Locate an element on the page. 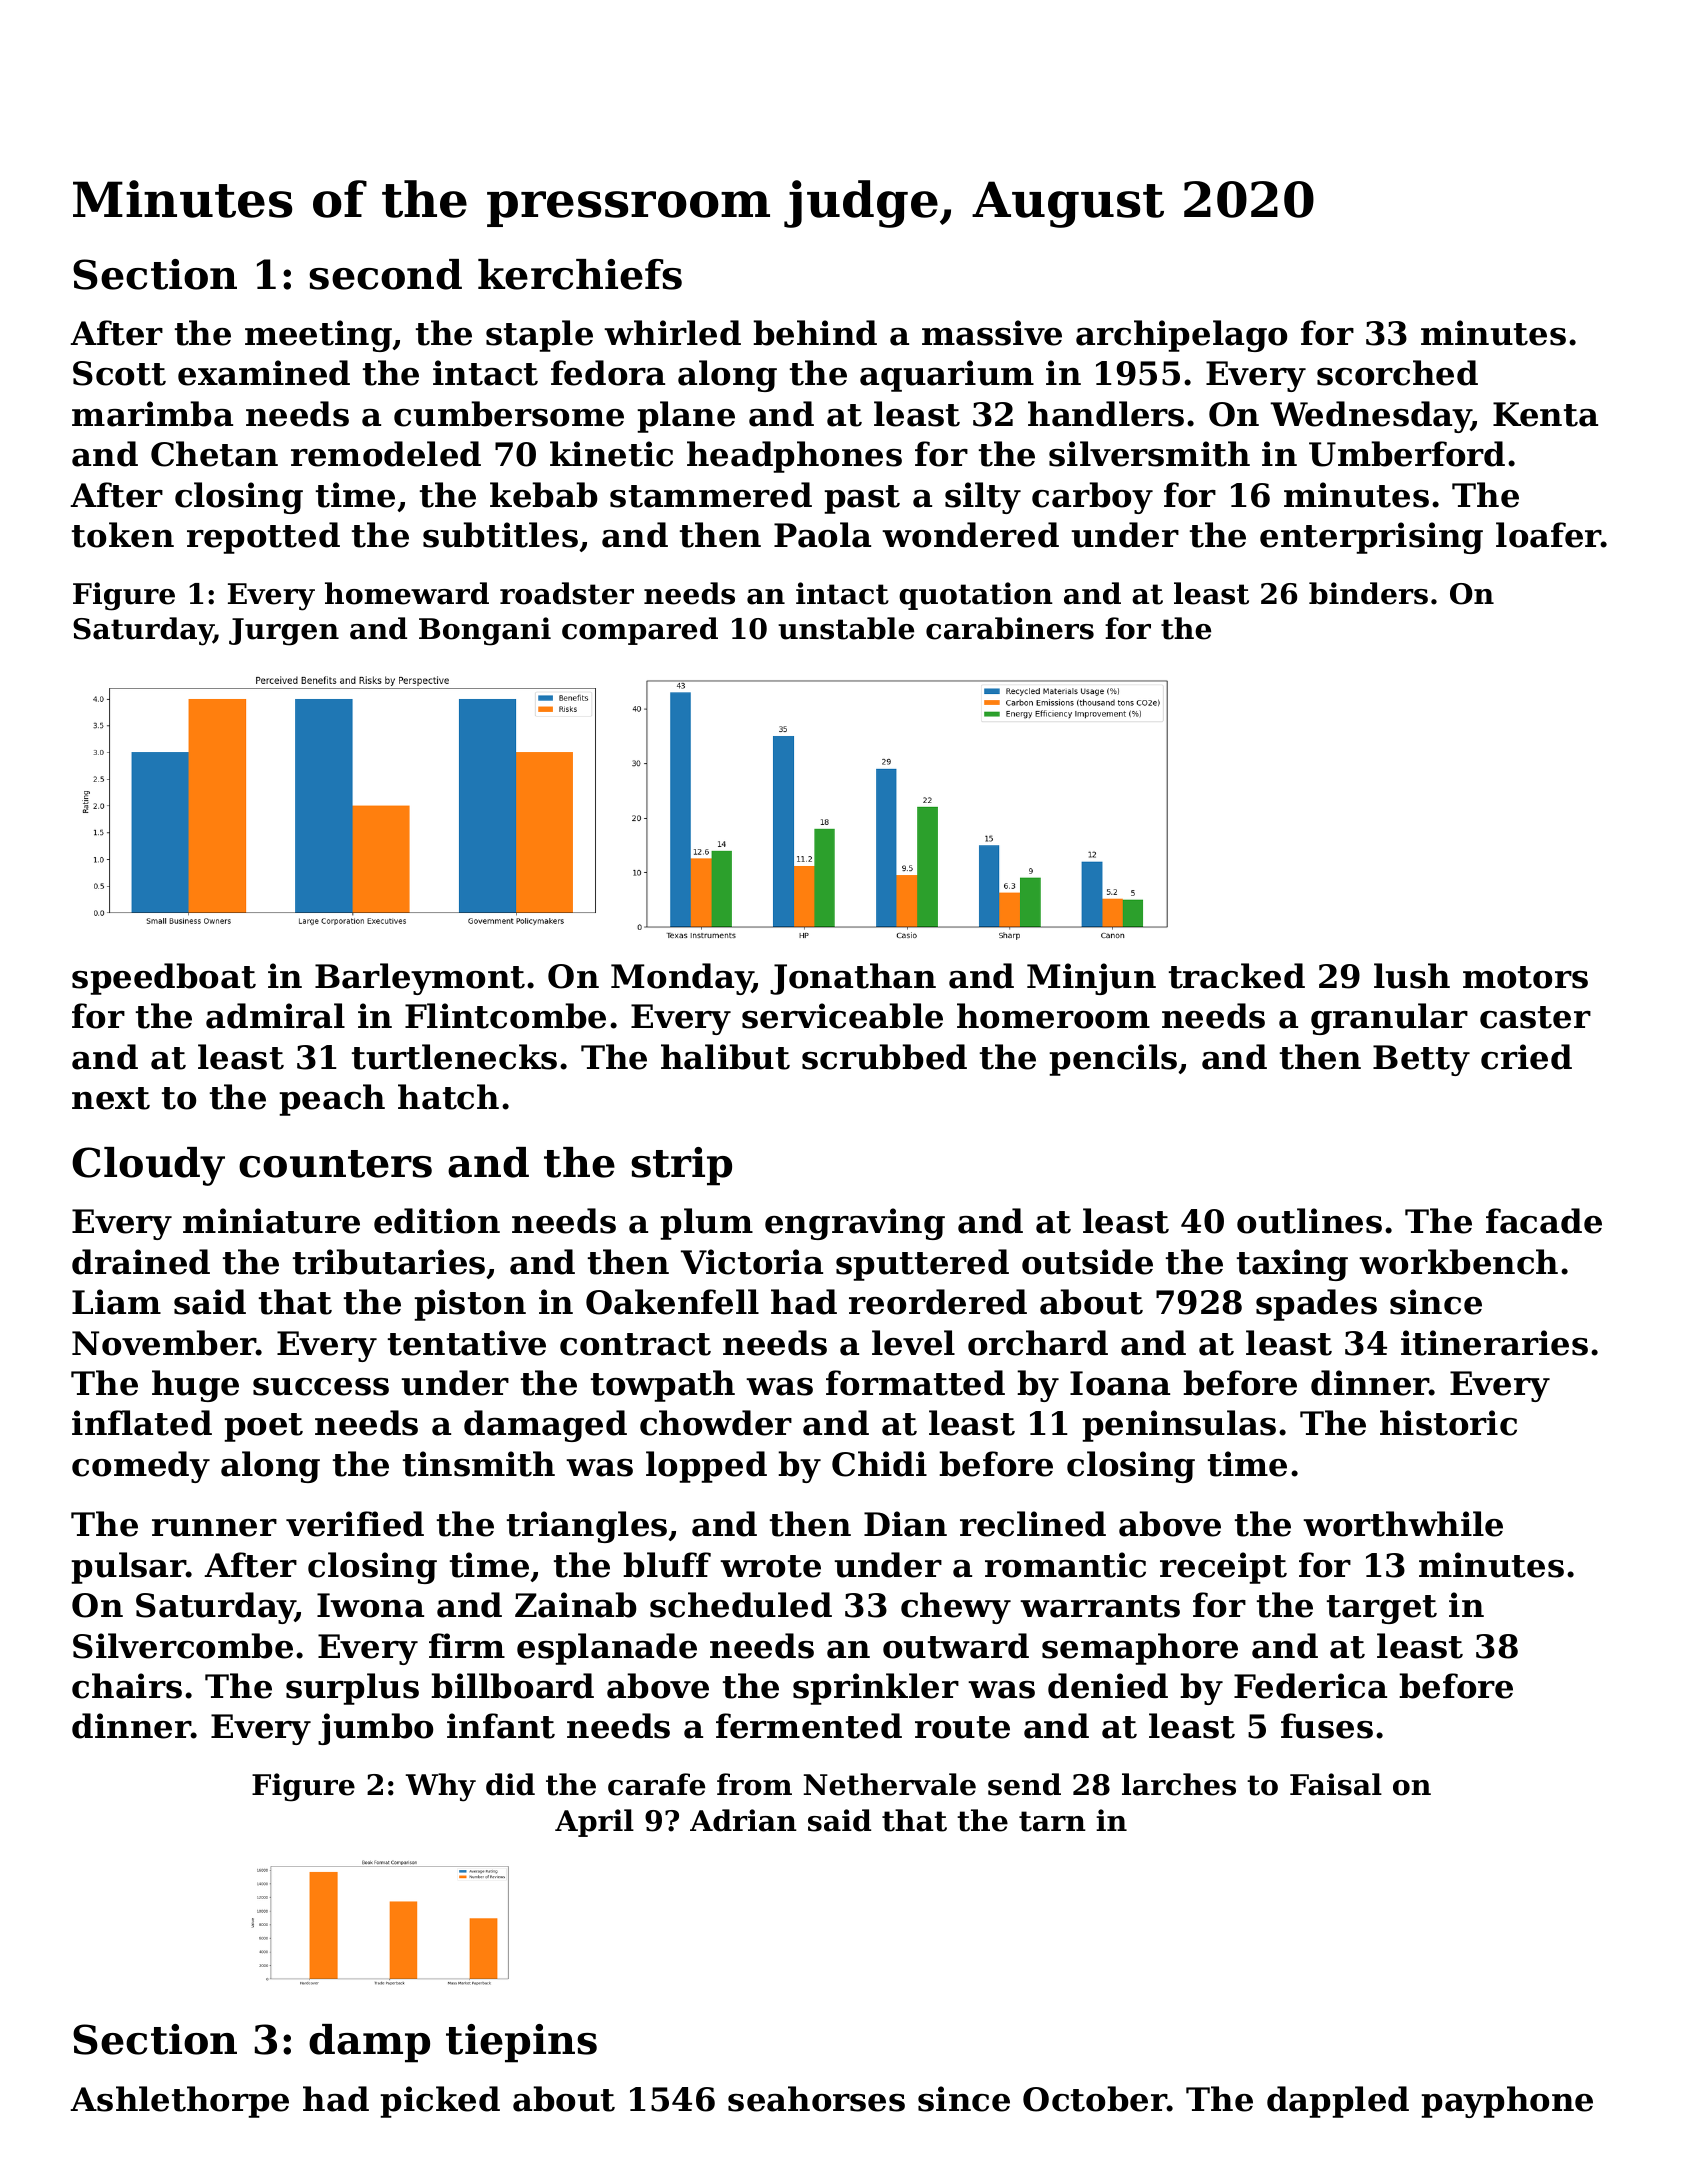  strip is located at coordinates (681, 1166).
